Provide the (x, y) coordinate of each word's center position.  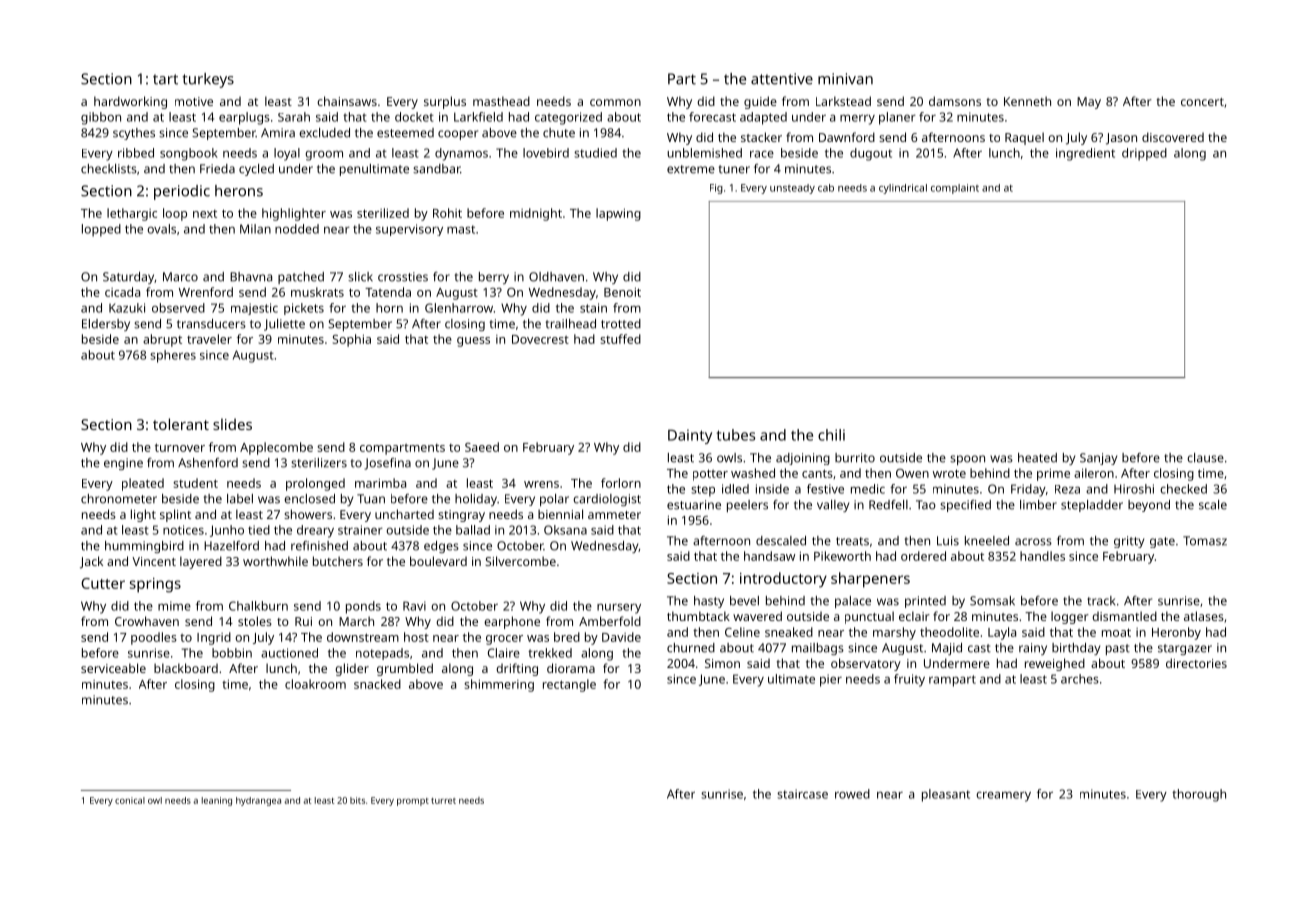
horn (389, 308)
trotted (621, 324)
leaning (217, 801)
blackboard (186, 668)
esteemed (405, 133)
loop (175, 214)
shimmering (499, 685)
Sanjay (1098, 459)
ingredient (1085, 154)
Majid (947, 649)
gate (1162, 542)
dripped (1144, 154)
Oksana (565, 530)
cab (826, 188)
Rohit (447, 213)
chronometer (119, 499)
